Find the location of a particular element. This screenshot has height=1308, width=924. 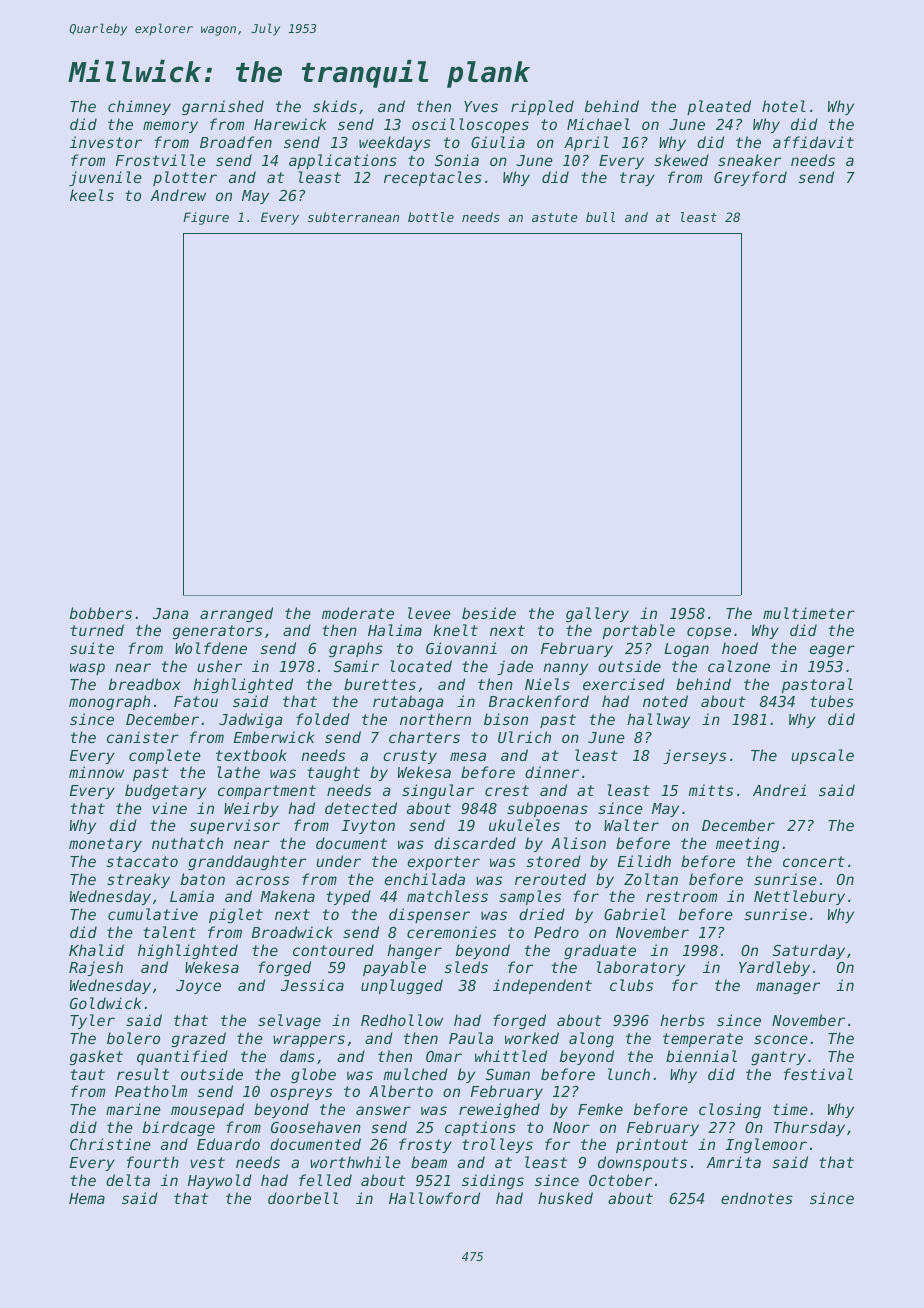

pleated is located at coordinates (719, 107).
